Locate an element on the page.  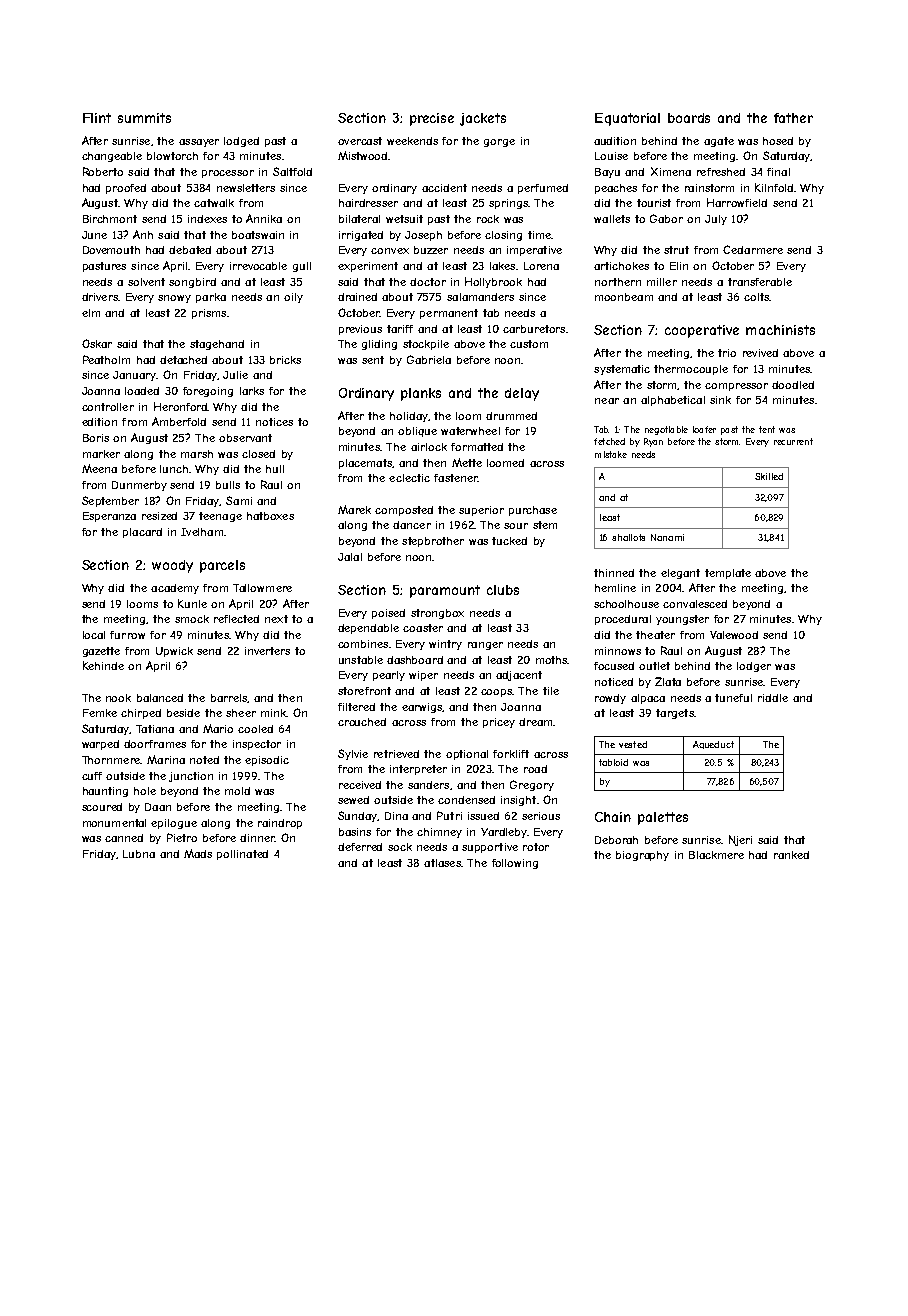
noted is located at coordinates (204, 760).
